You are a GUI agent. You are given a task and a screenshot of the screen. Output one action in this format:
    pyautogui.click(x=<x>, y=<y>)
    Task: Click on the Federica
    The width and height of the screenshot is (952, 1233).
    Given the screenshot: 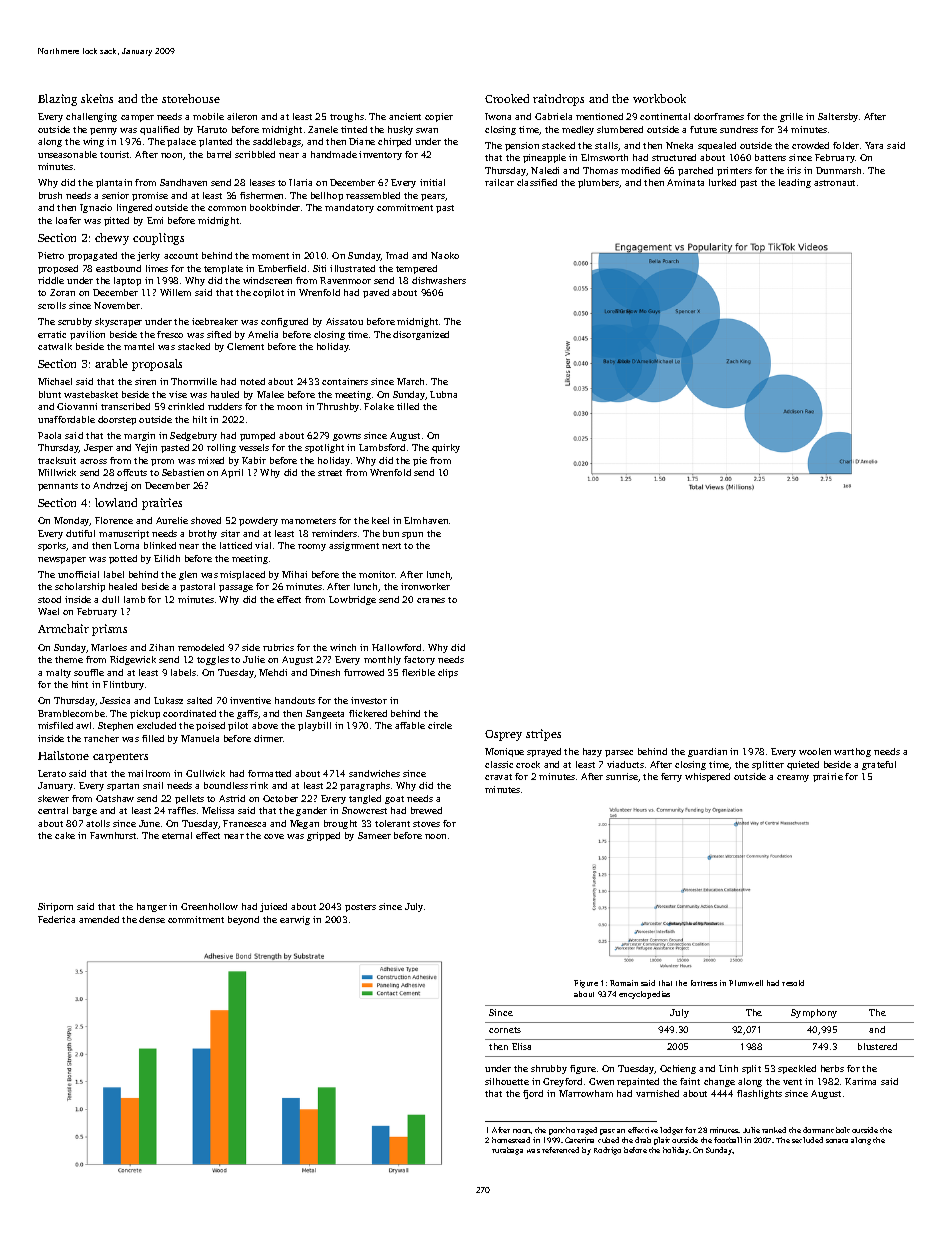 What is the action you would take?
    pyautogui.click(x=56, y=919)
